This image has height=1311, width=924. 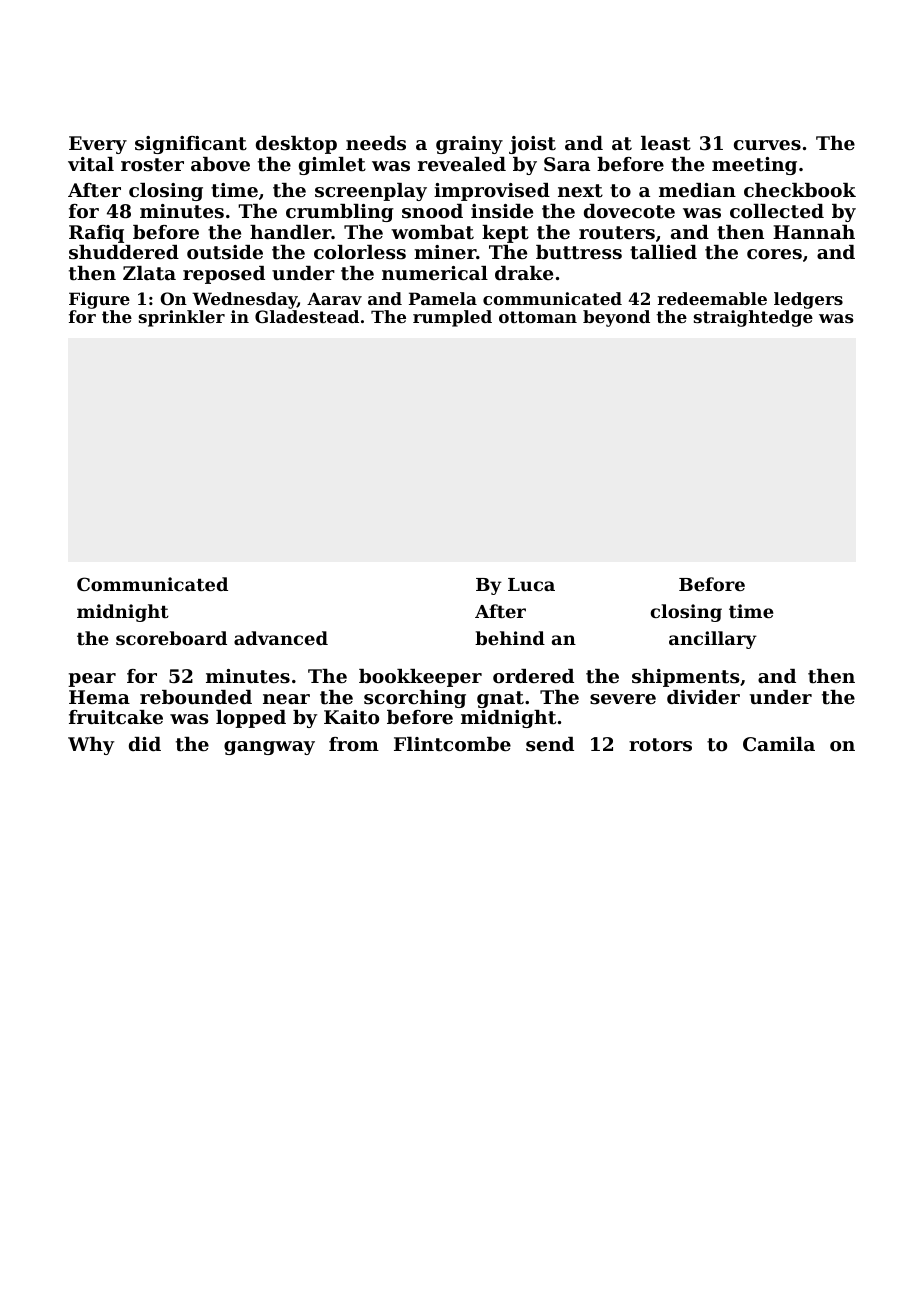 What do you see at coordinates (660, 745) in the image?
I see `rotors` at bounding box center [660, 745].
